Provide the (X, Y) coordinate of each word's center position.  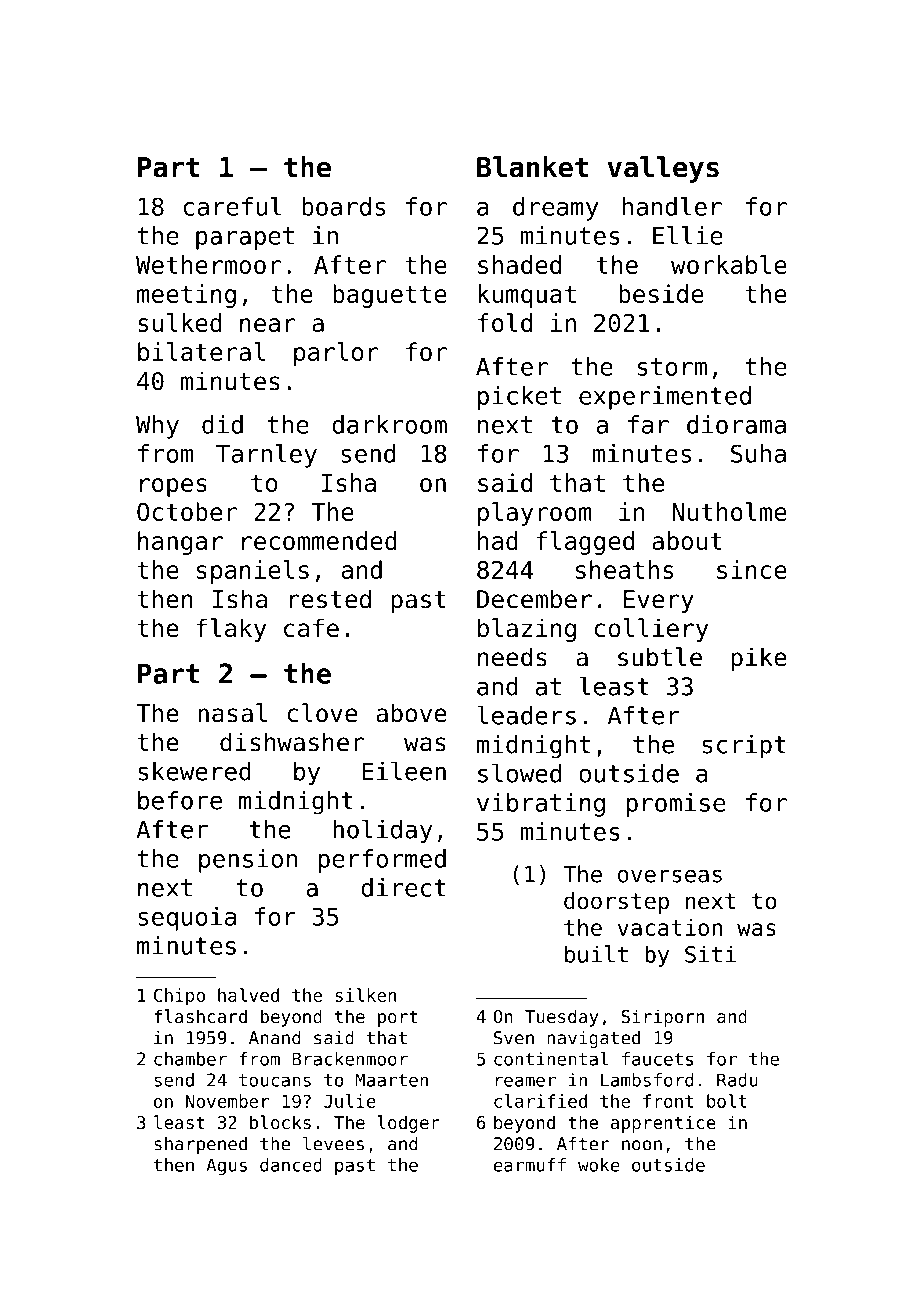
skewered (194, 771)
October (187, 511)
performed (382, 861)
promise (675, 805)
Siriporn (662, 1018)
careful (232, 206)
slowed (519, 773)
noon (642, 1145)
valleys (663, 169)
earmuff (530, 1165)
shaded (519, 264)
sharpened (200, 1145)
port (397, 1018)
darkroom (389, 424)
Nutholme (729, 511)
